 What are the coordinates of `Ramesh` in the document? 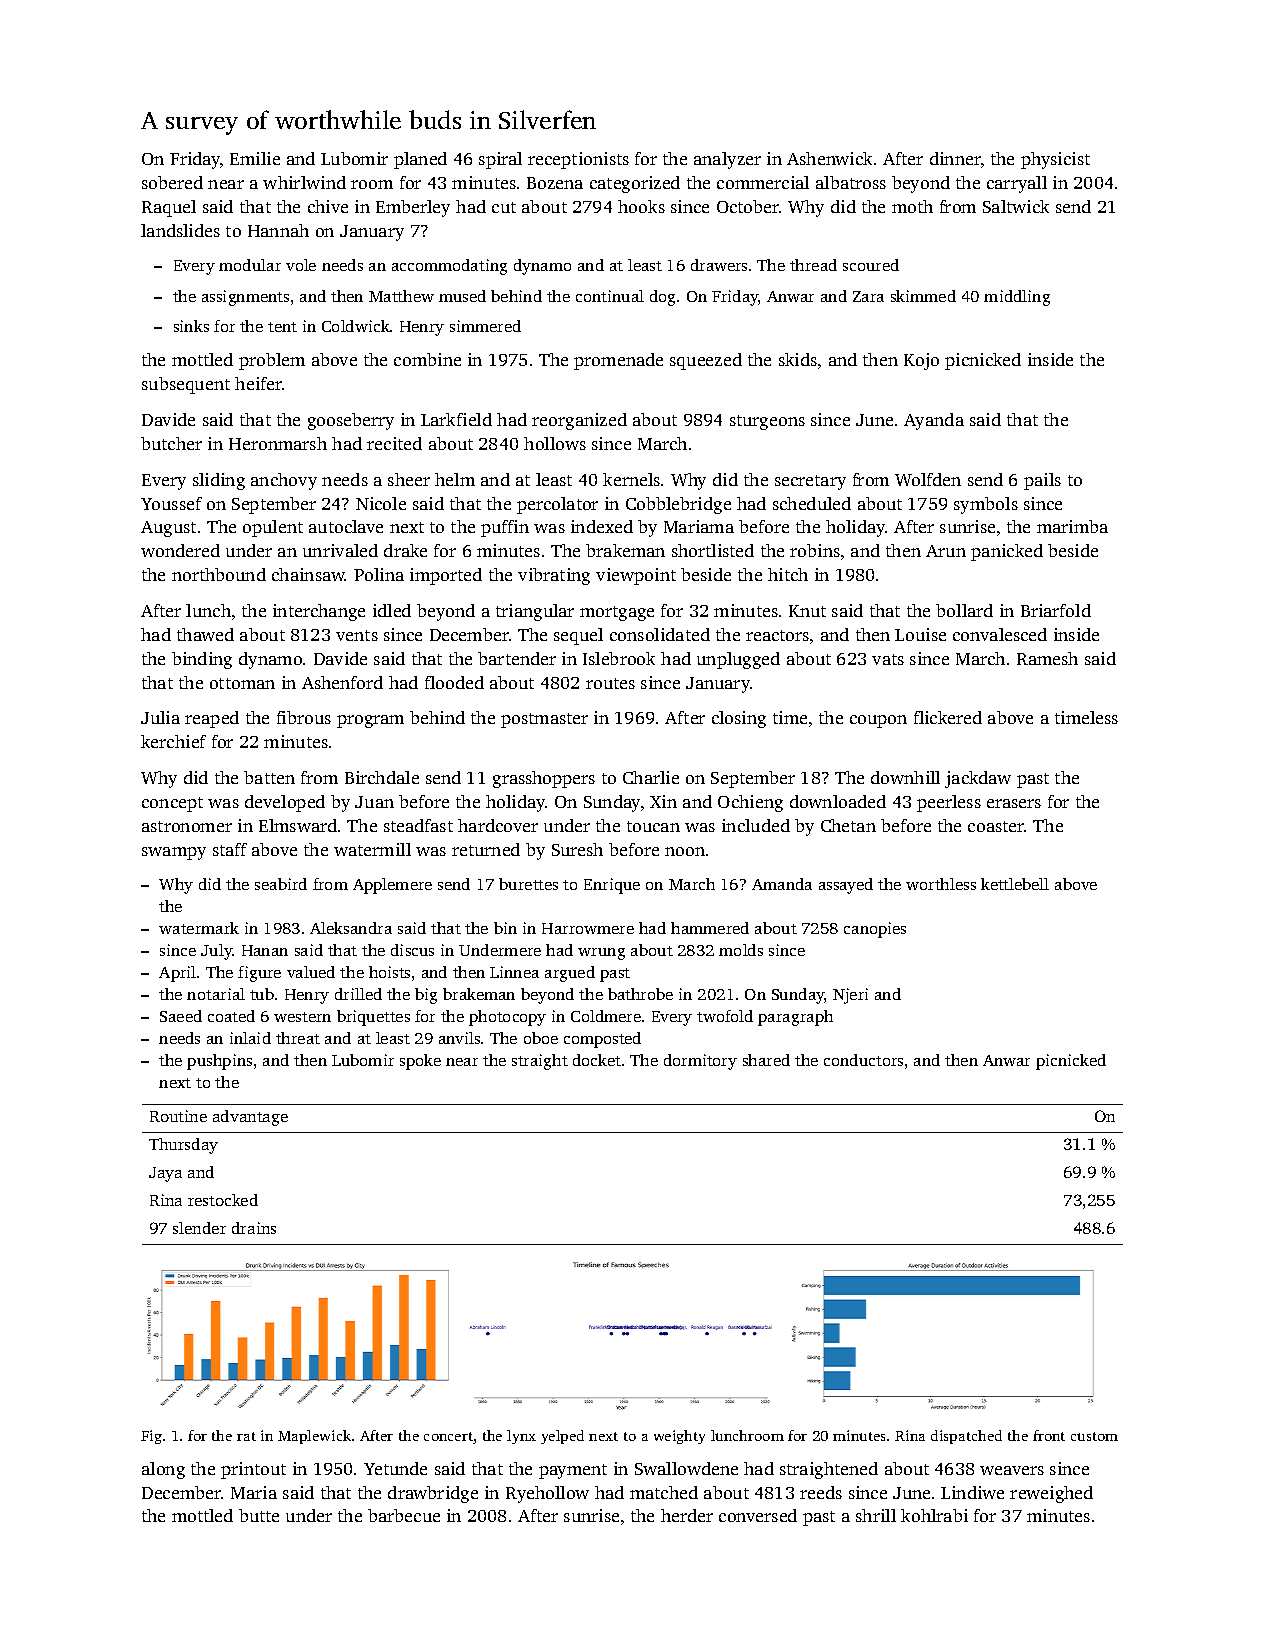 It's located at (1047, 658).
